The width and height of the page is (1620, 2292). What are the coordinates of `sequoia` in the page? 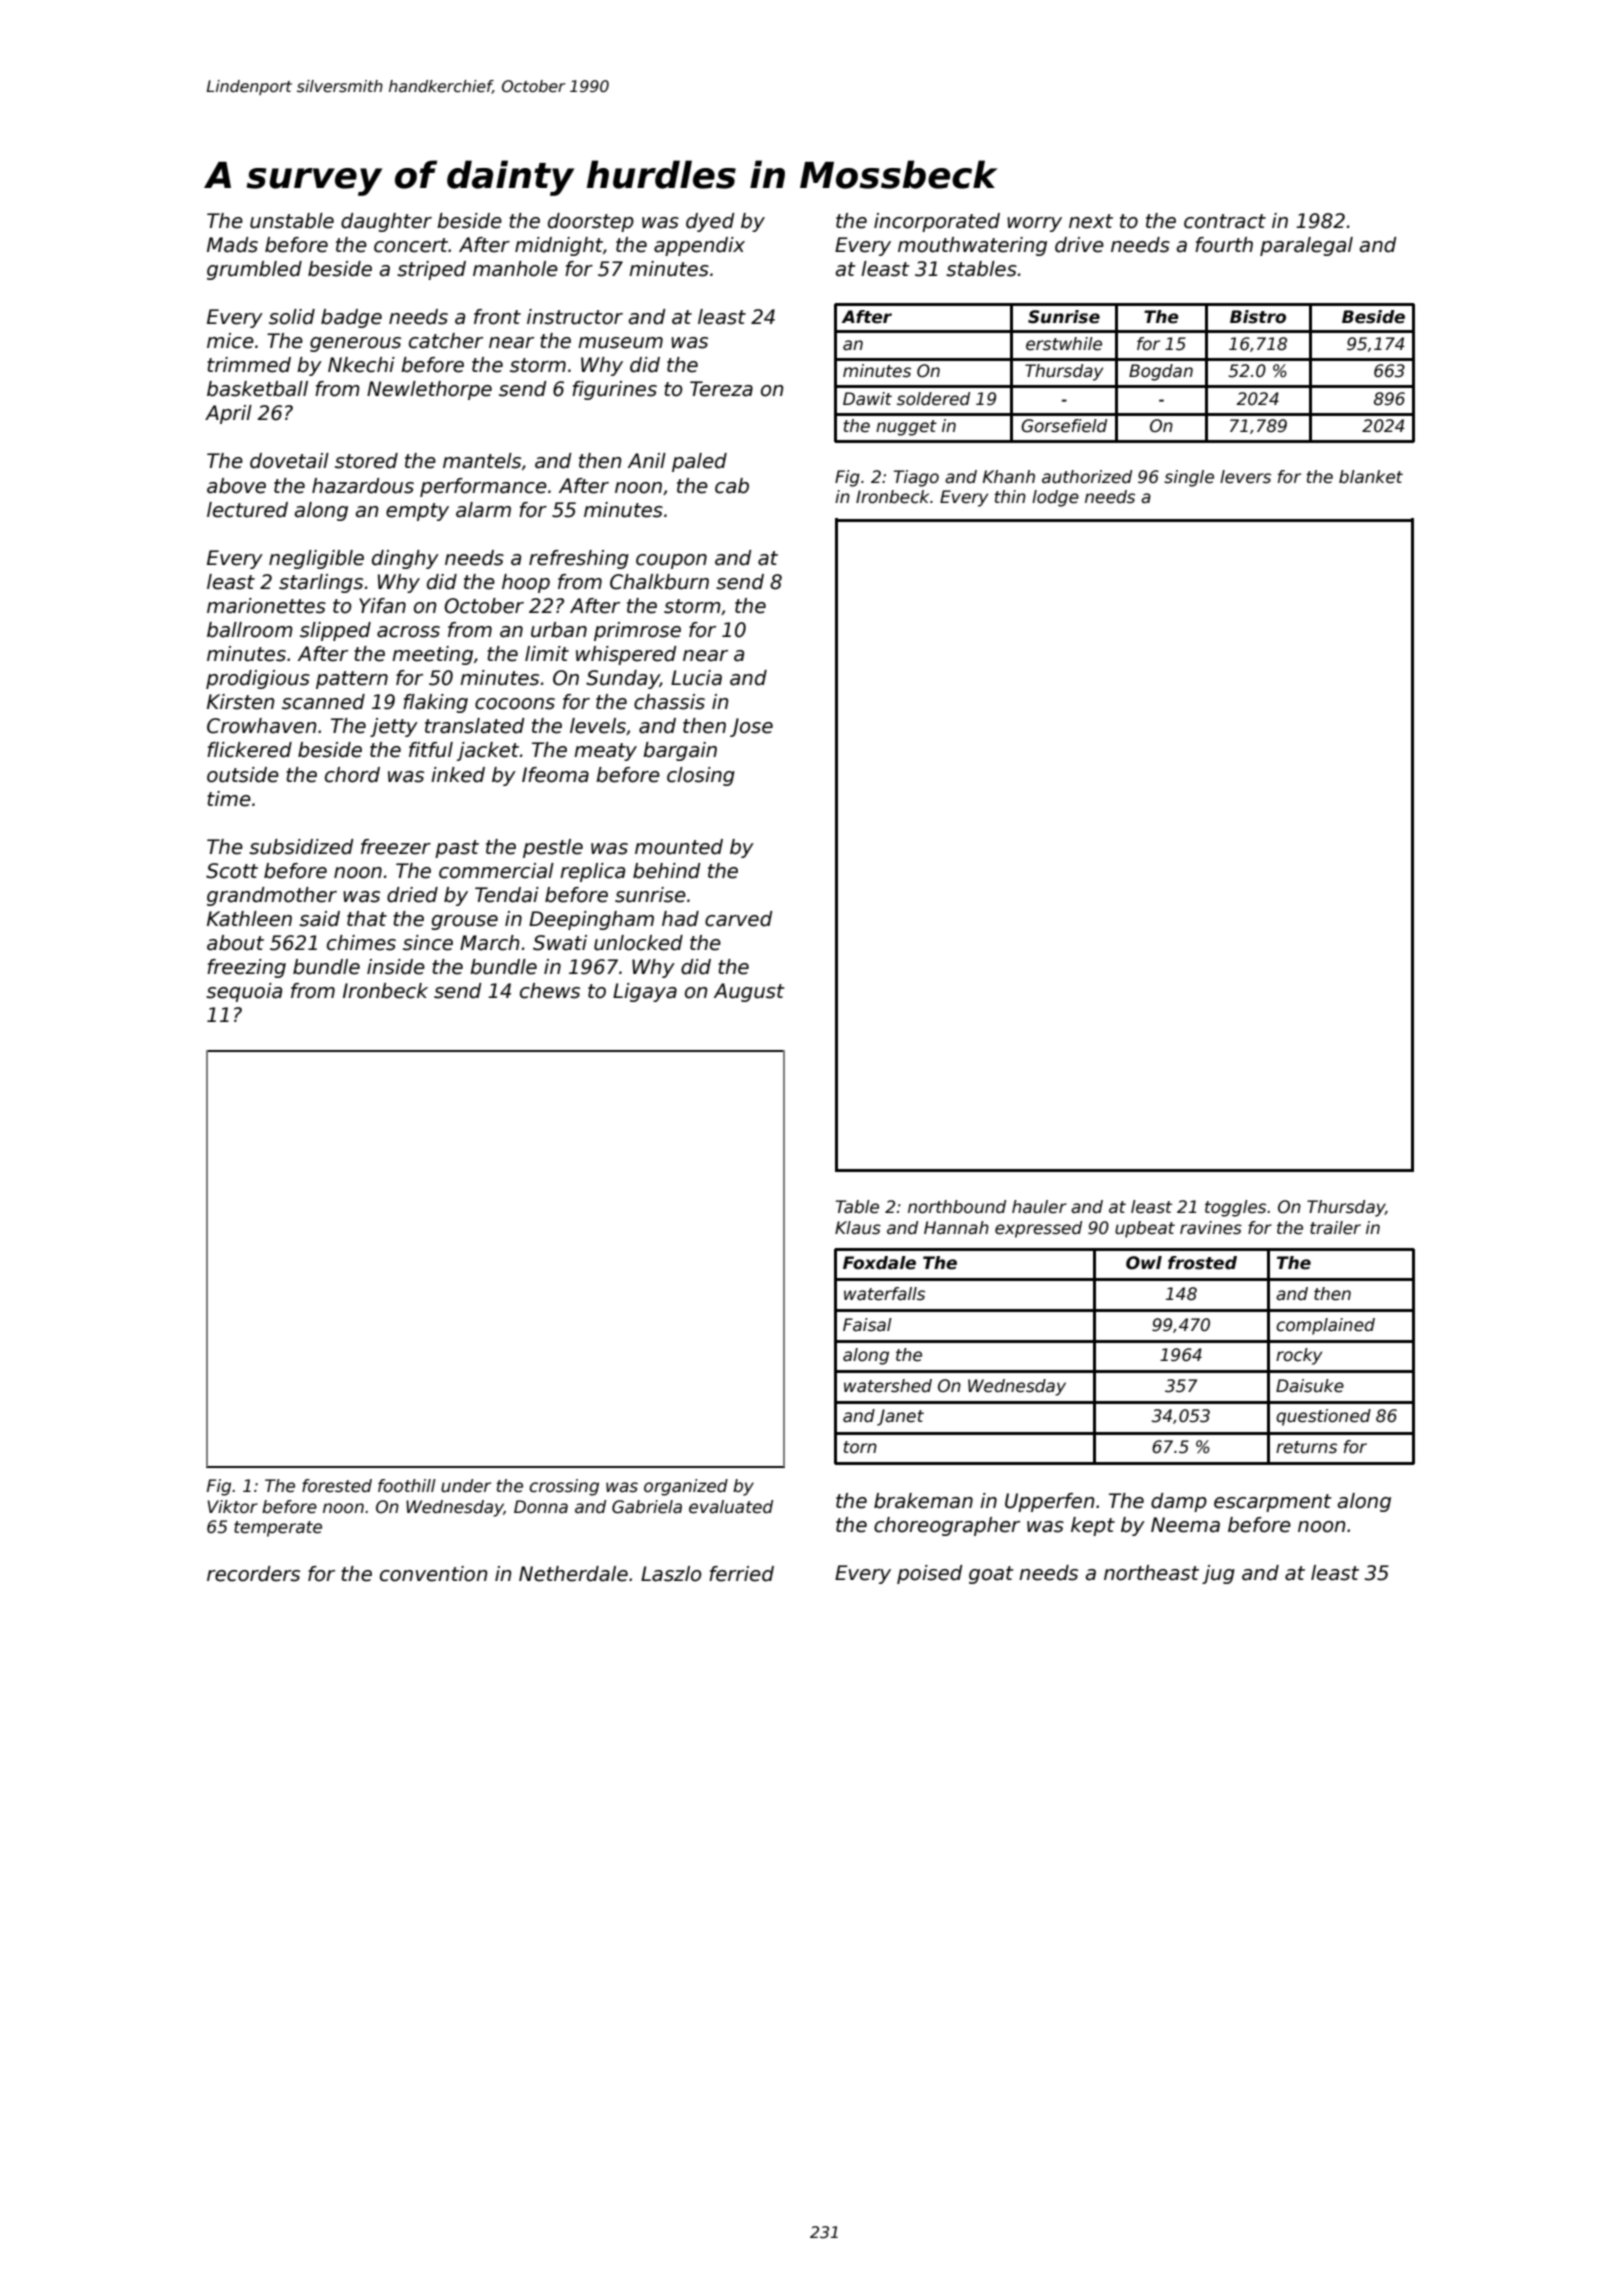 It's located at (244, 992).
